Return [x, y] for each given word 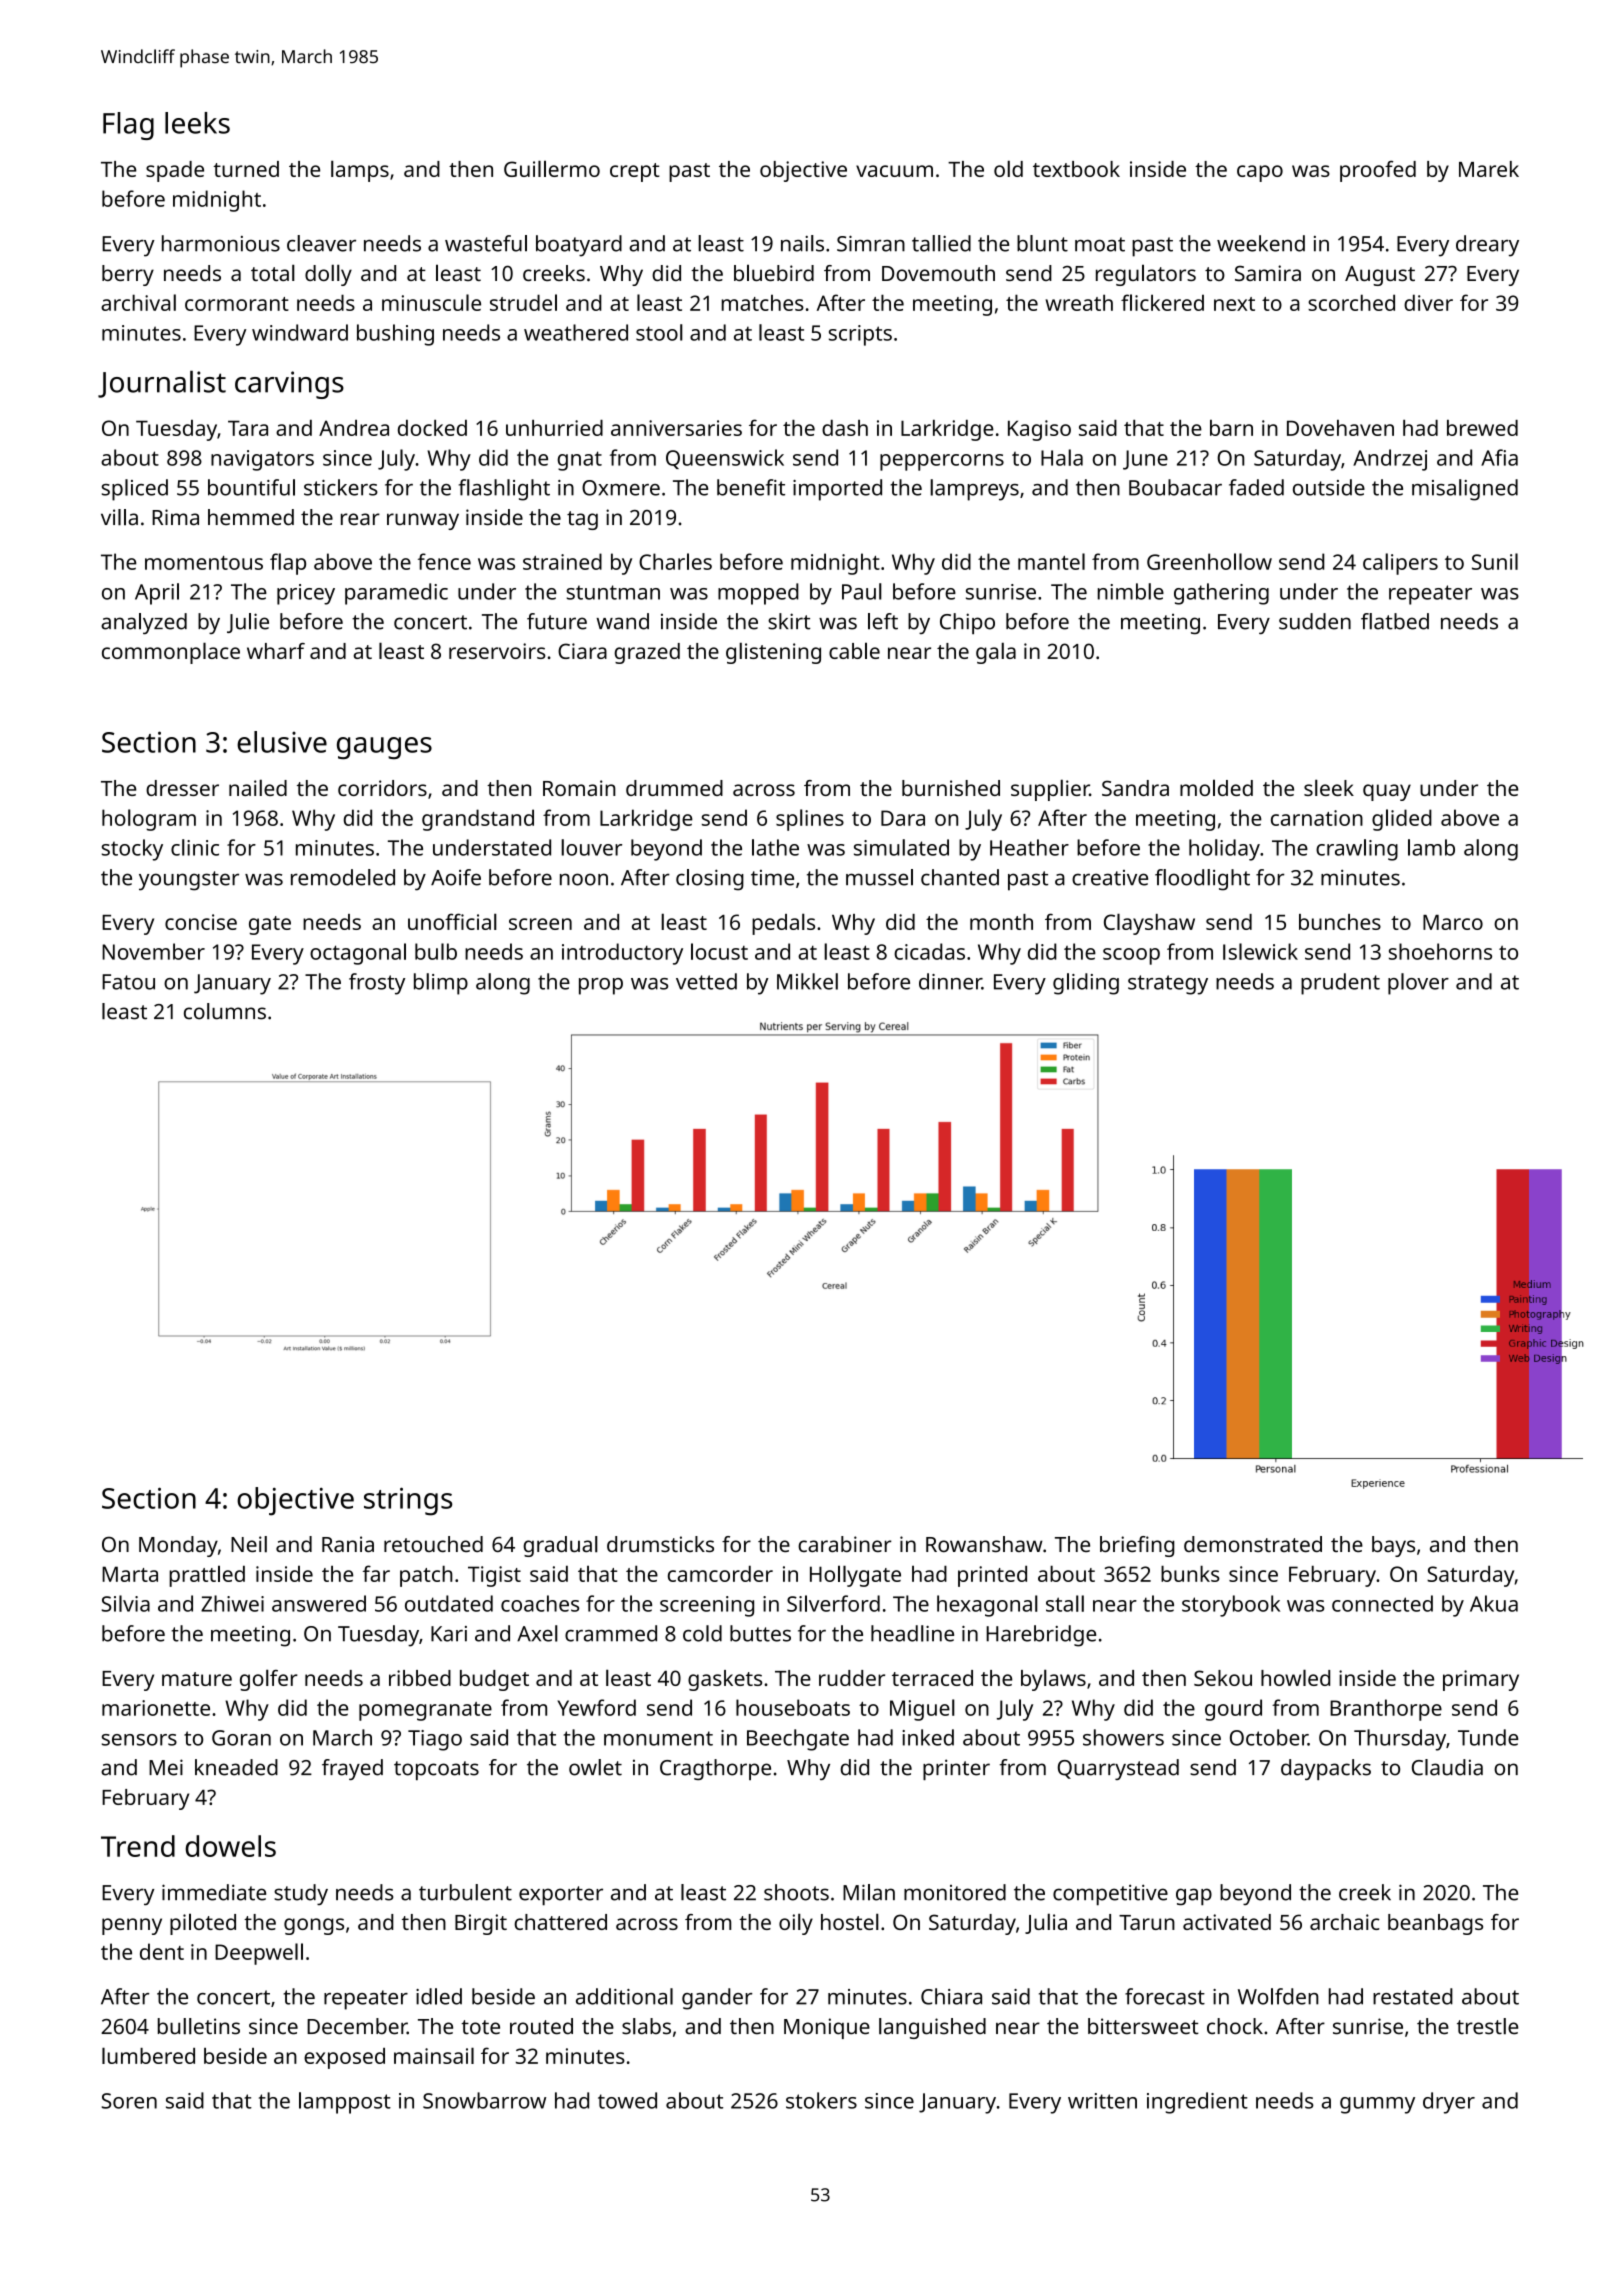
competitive [1110, 1895]
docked [432, 428]
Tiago [435, 1740]
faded [1256, 487]
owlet [595, 1767]
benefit [751, 487]
